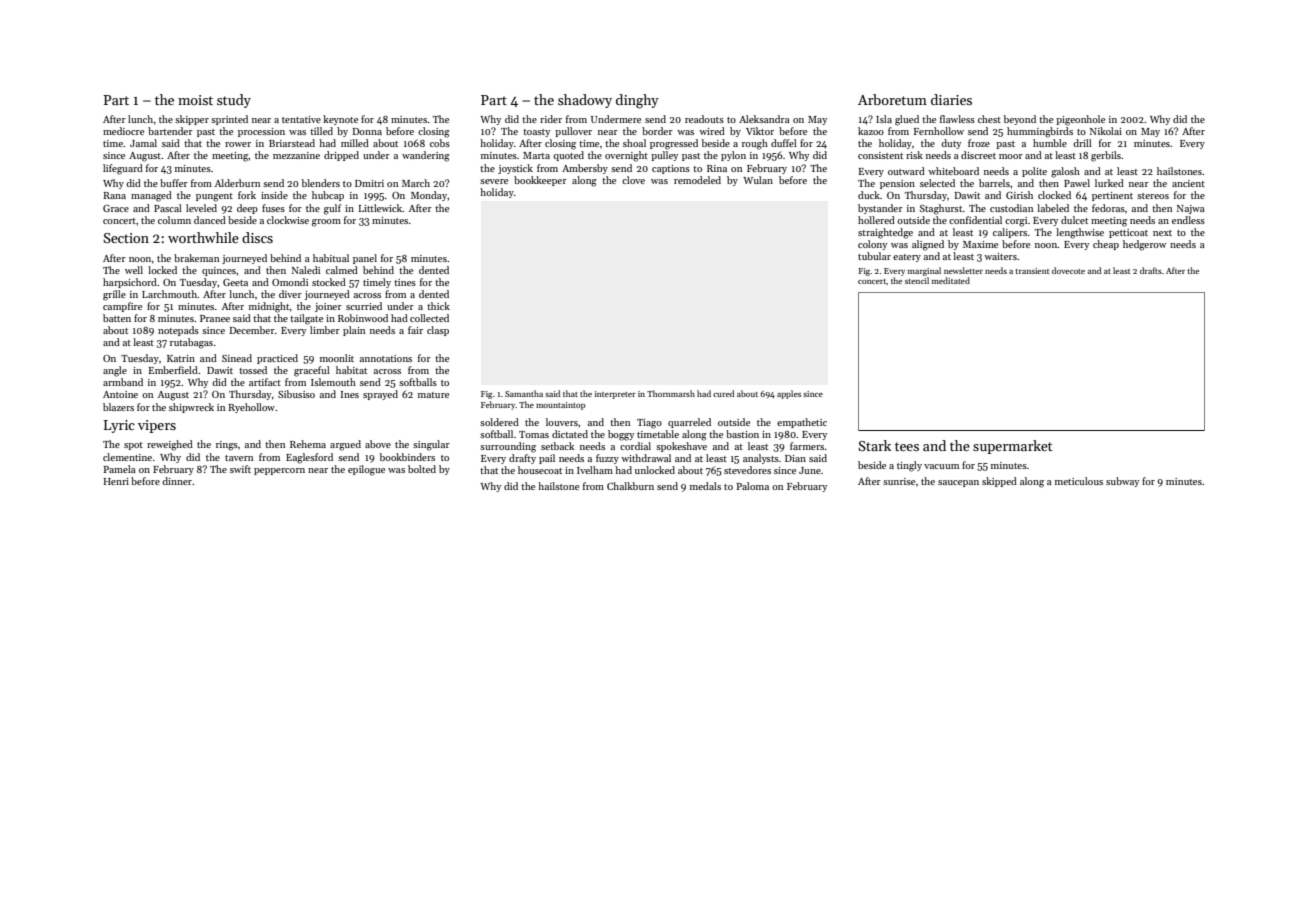  What do you see at coordinates (958, 483) in the document?
I see `saucepan` at bounding box center [958, 483].
